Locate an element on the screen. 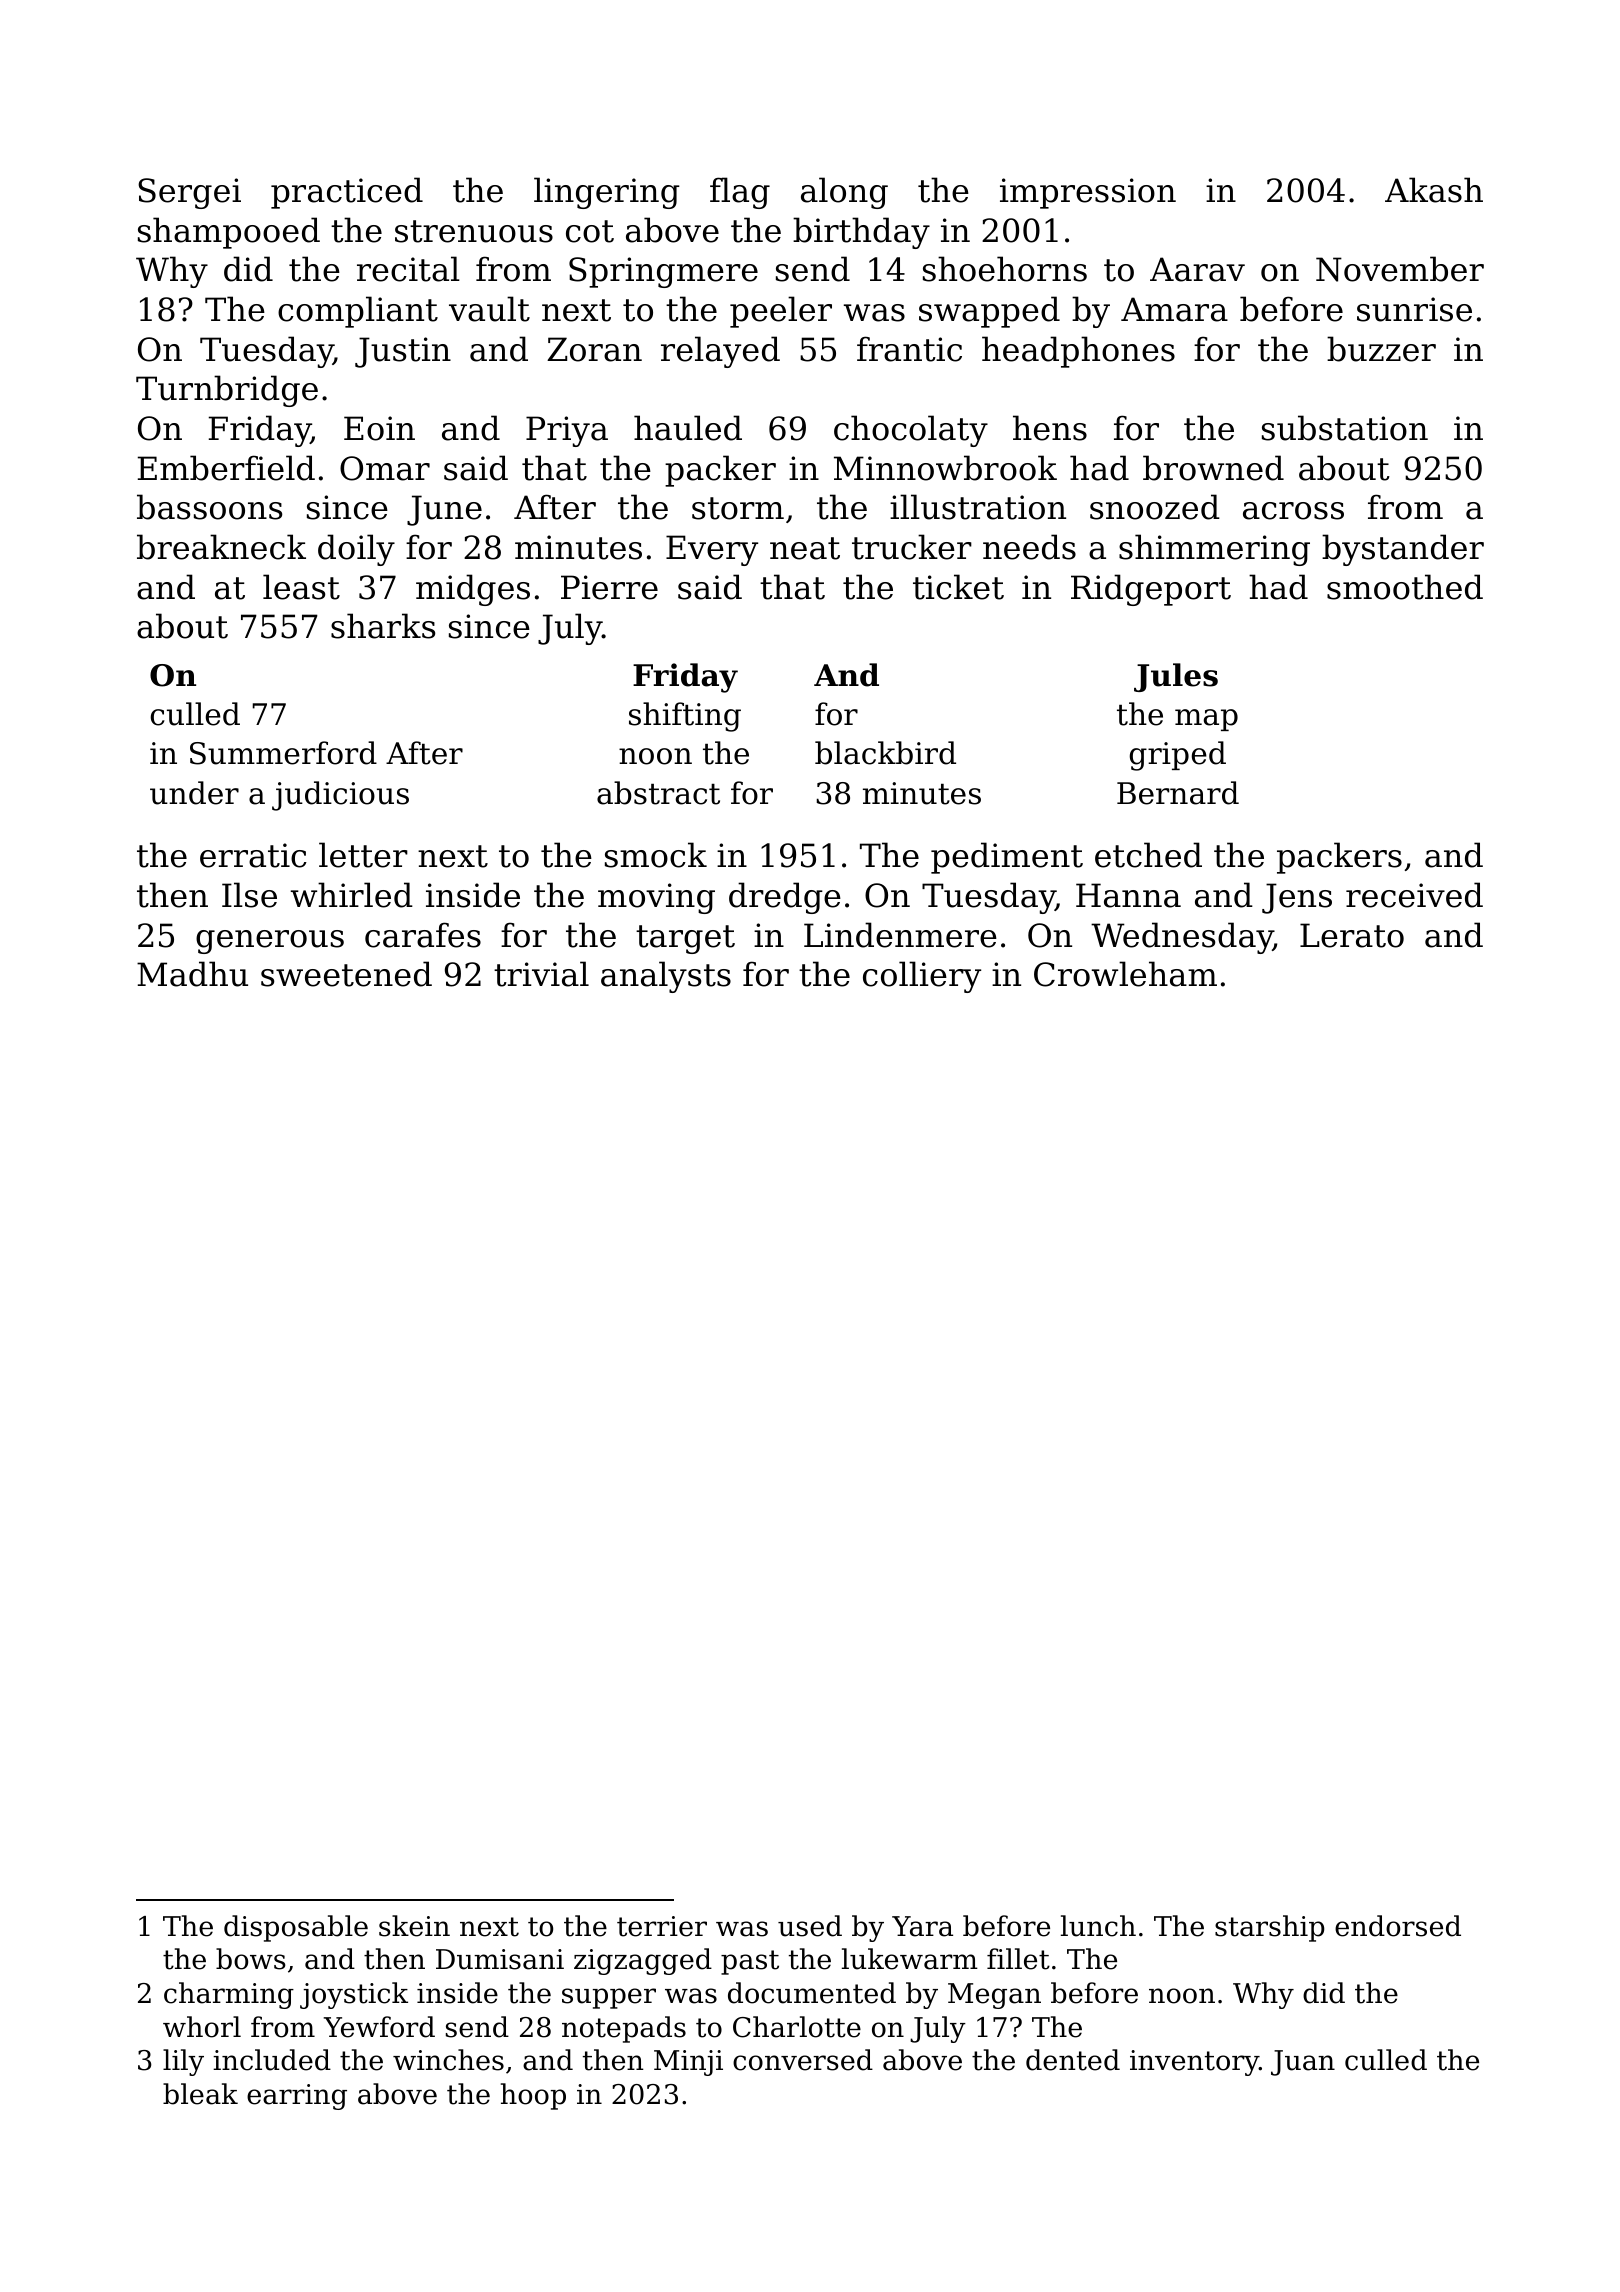 The width and height of the screenshot is (1620, 2292). inventory is located at coordinates (1194, 2063).
